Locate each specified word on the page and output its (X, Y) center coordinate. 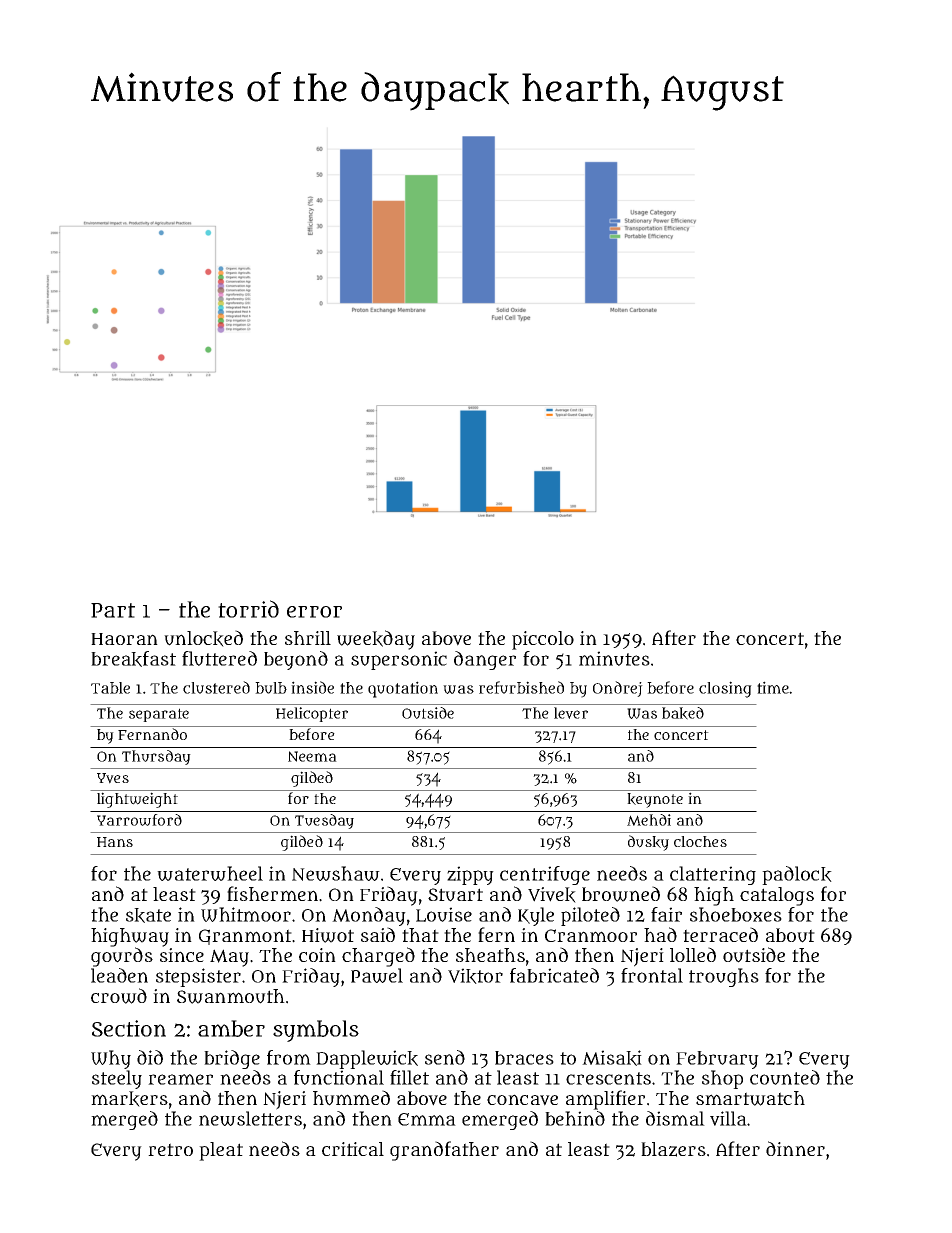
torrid (248, 609)
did (150, 1057)
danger (485, 660)
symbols (316, 1031)
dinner (795, 1148)
